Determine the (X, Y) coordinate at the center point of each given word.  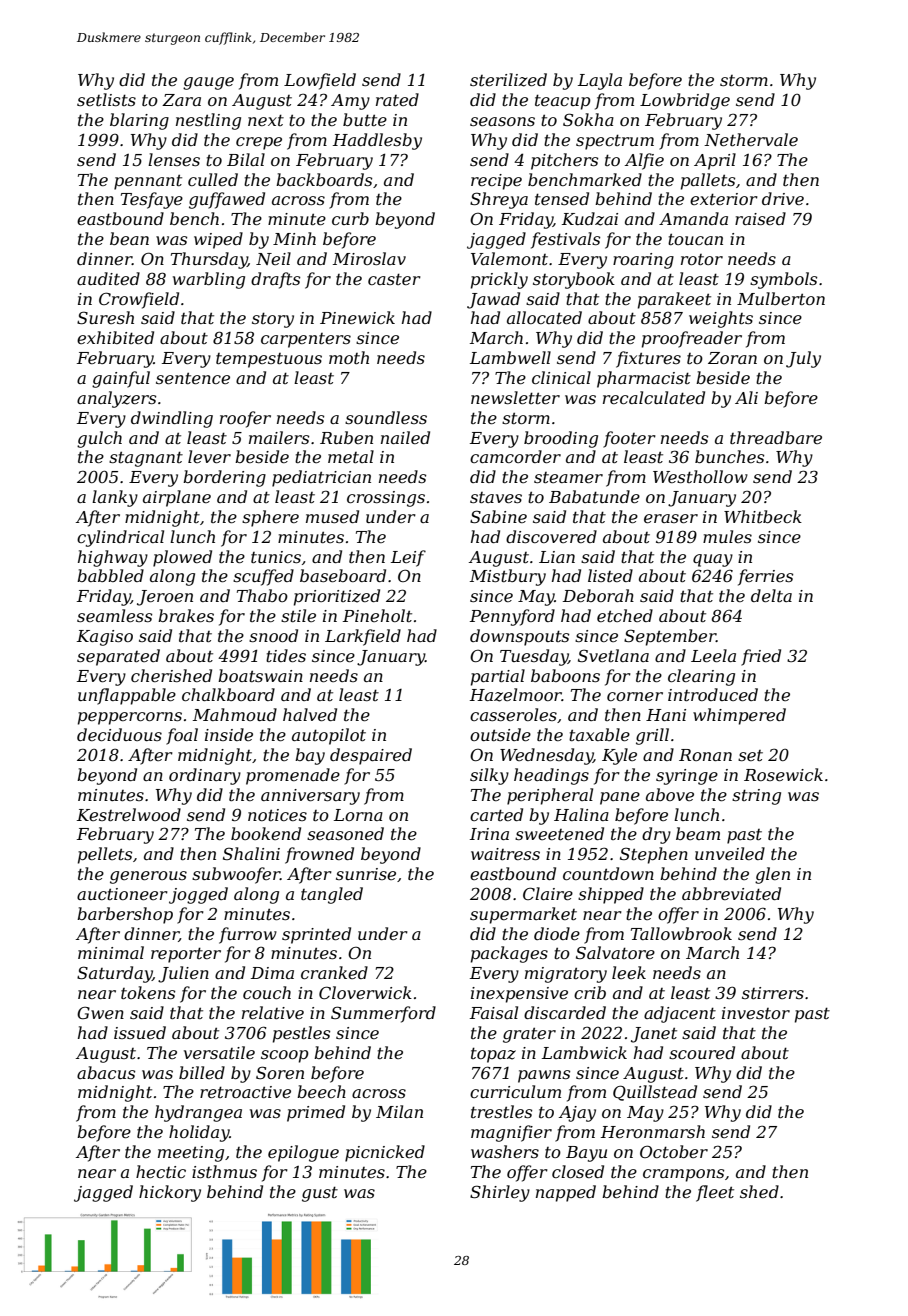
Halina (581, 814)
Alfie (644, 161)
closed (578, 1171)
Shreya (499, 200)
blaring (139, 121)
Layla (600, 81)
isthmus (224, 1171)
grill (652, 736)
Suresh (105, 317)
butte (365, 119)
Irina (489, 834)
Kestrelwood (129, 814)
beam (698, 833)
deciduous (119, 734)
